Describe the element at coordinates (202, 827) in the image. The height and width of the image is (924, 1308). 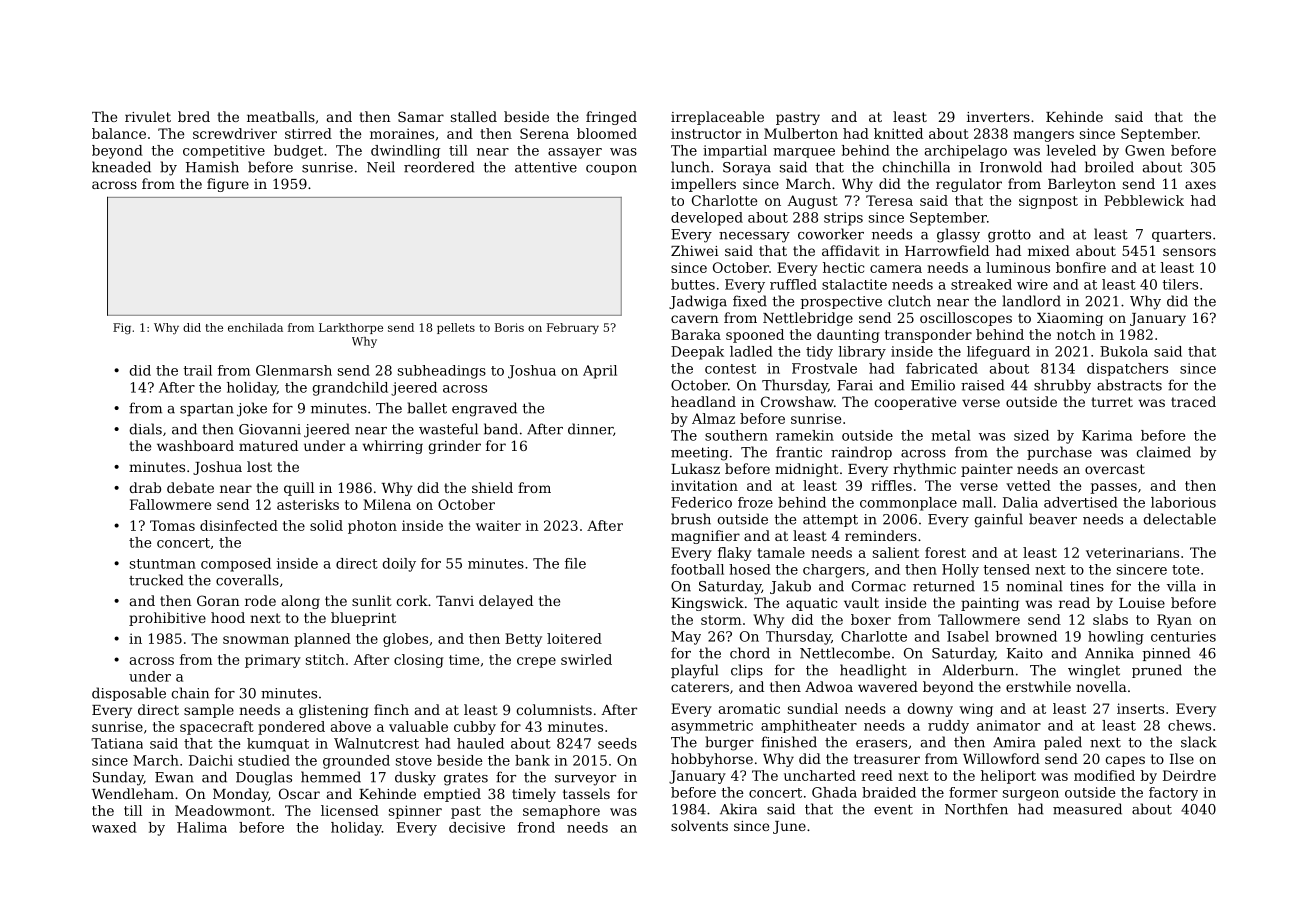
I see `Halima` at that location.
